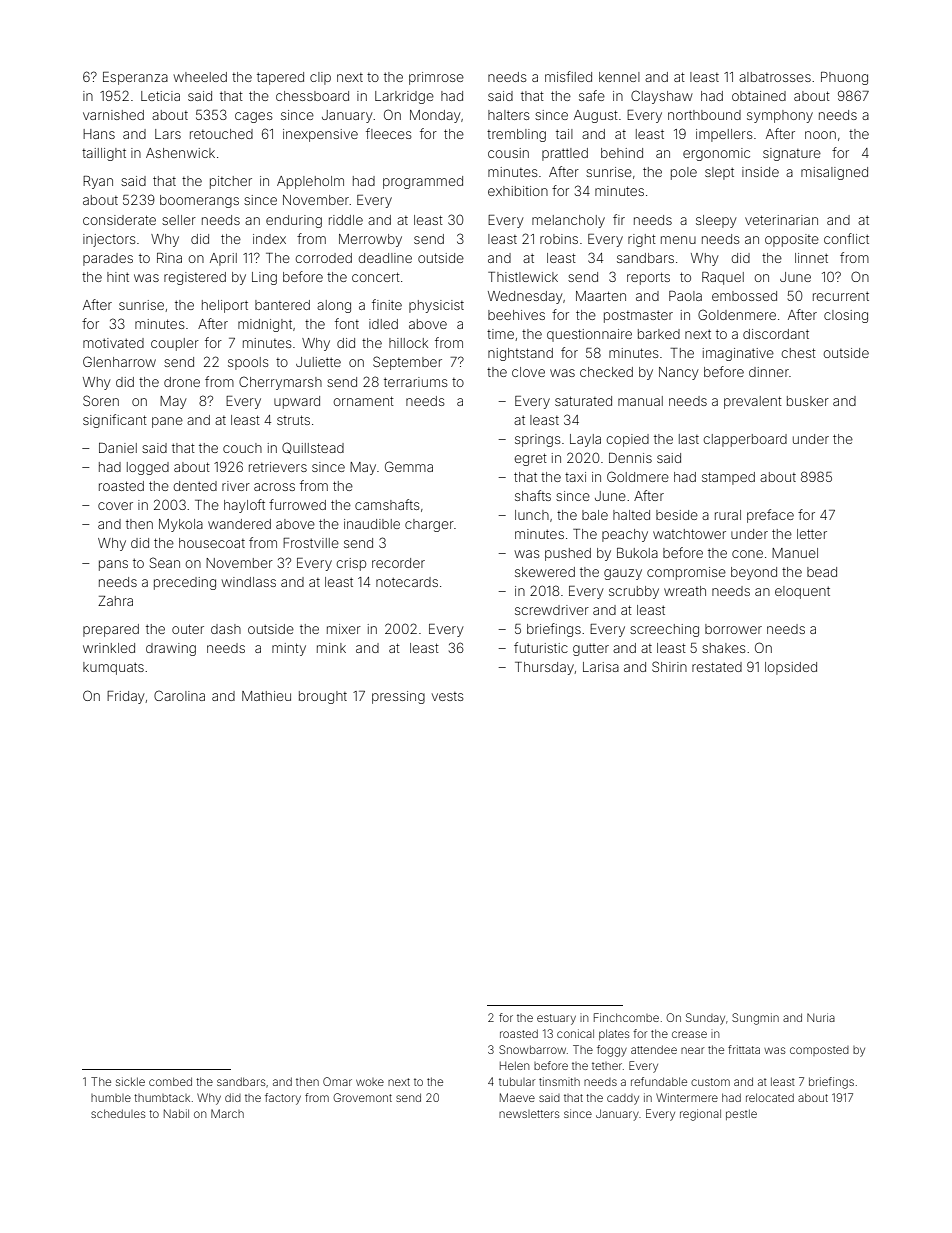  Describe the element at coordinates (719, 173) in the document. I see `slept` at that location.
